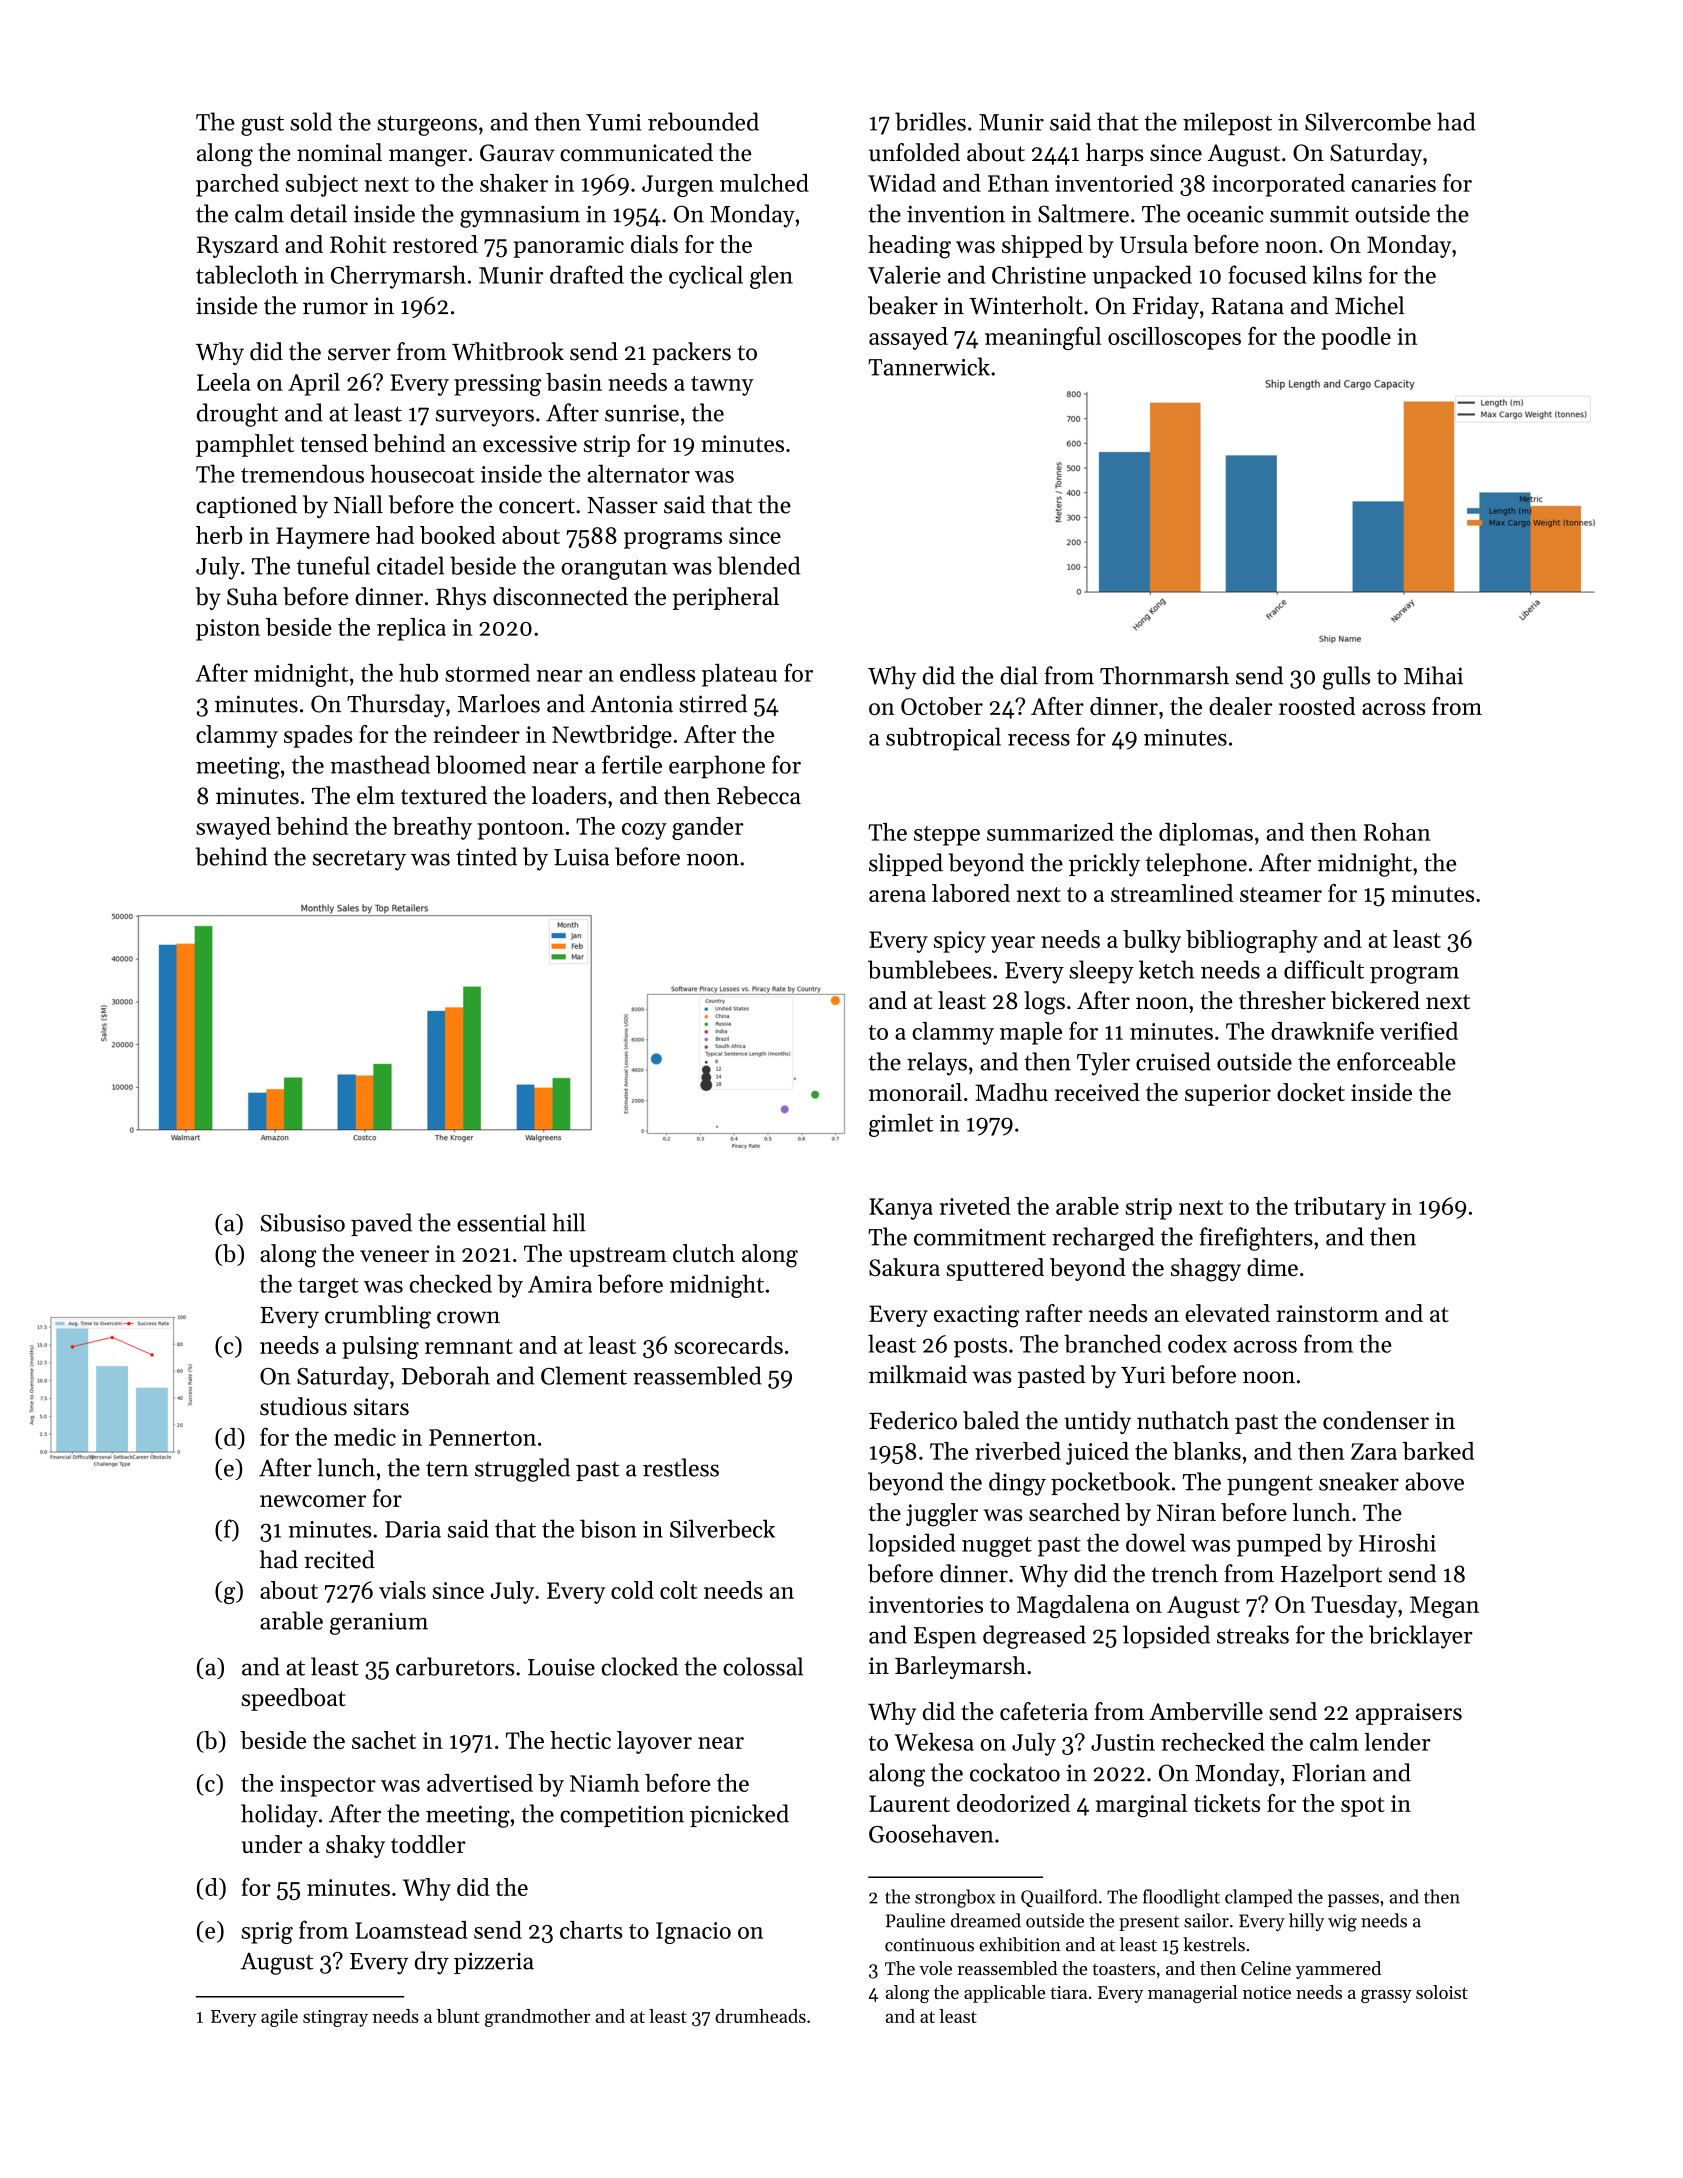 The image size is (1683, 2178). I want to click on lender, so click(1397, 1742).
